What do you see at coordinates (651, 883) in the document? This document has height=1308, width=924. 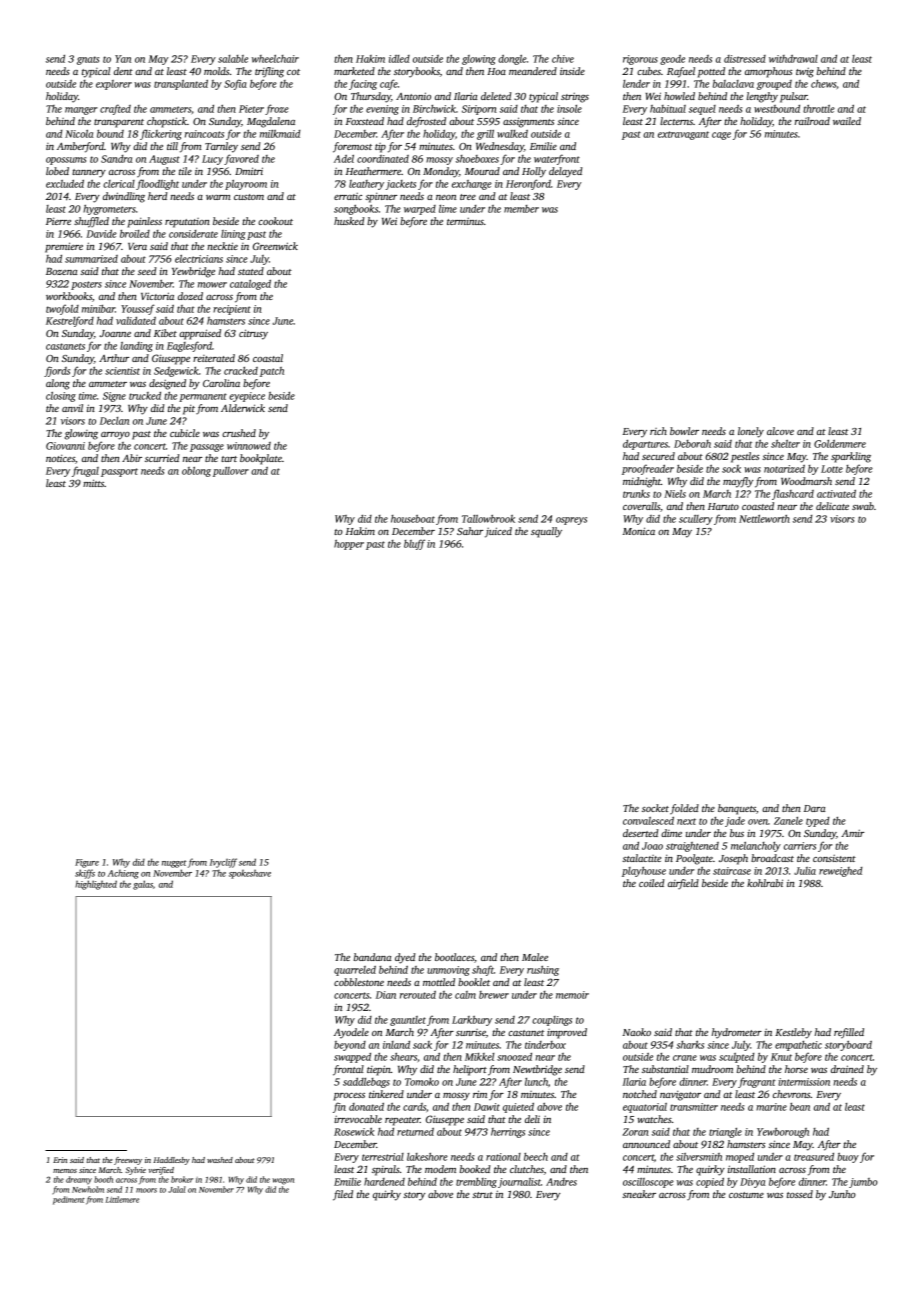 I see `coiled` at bounding box center [651, 883].
